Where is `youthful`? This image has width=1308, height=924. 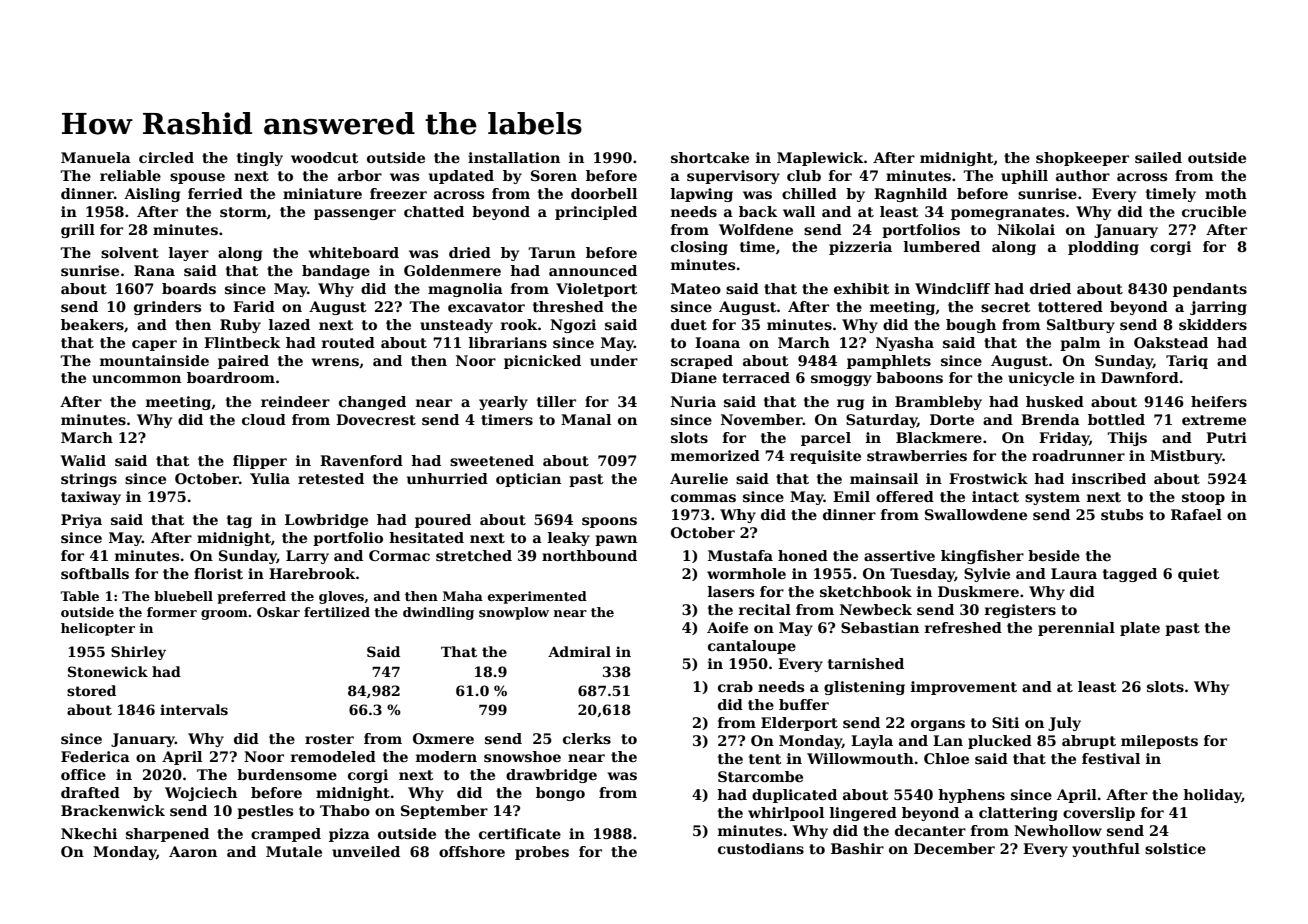 youthful is located at coordinates (1106, 850).
